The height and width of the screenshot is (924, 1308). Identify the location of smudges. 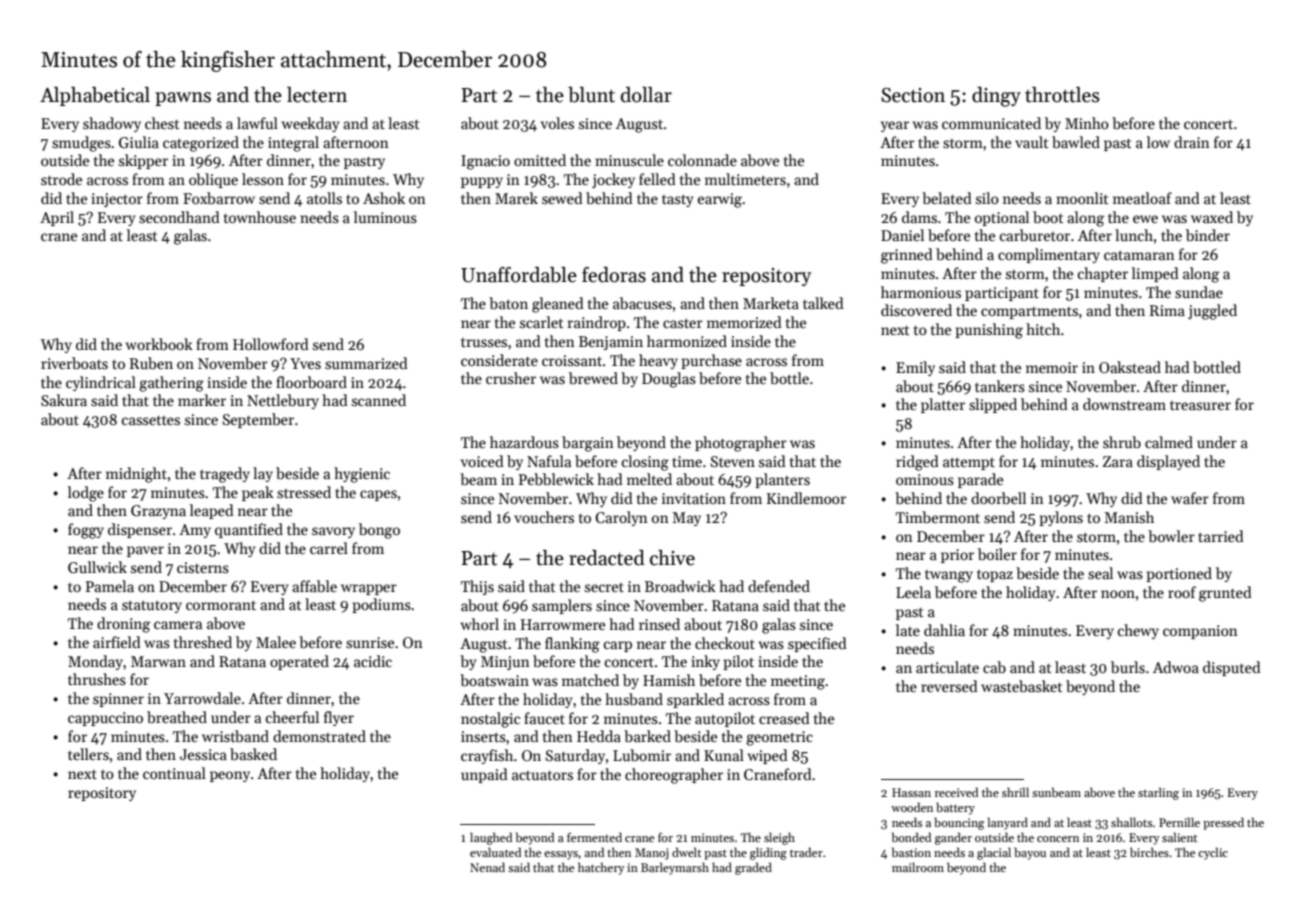
(81, 144).
